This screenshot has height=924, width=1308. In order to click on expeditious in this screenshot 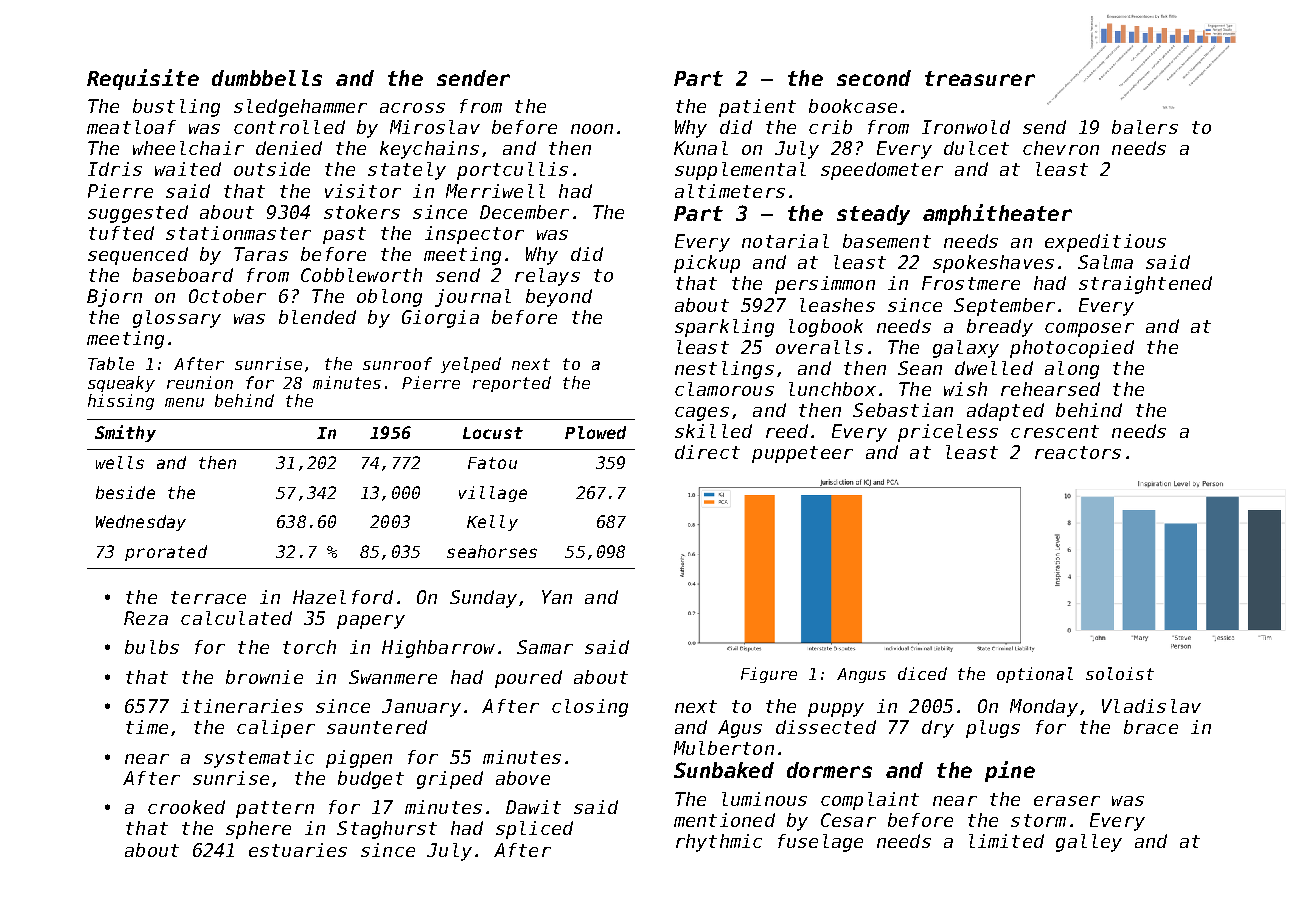, I will do `click(1105, 243)`.
